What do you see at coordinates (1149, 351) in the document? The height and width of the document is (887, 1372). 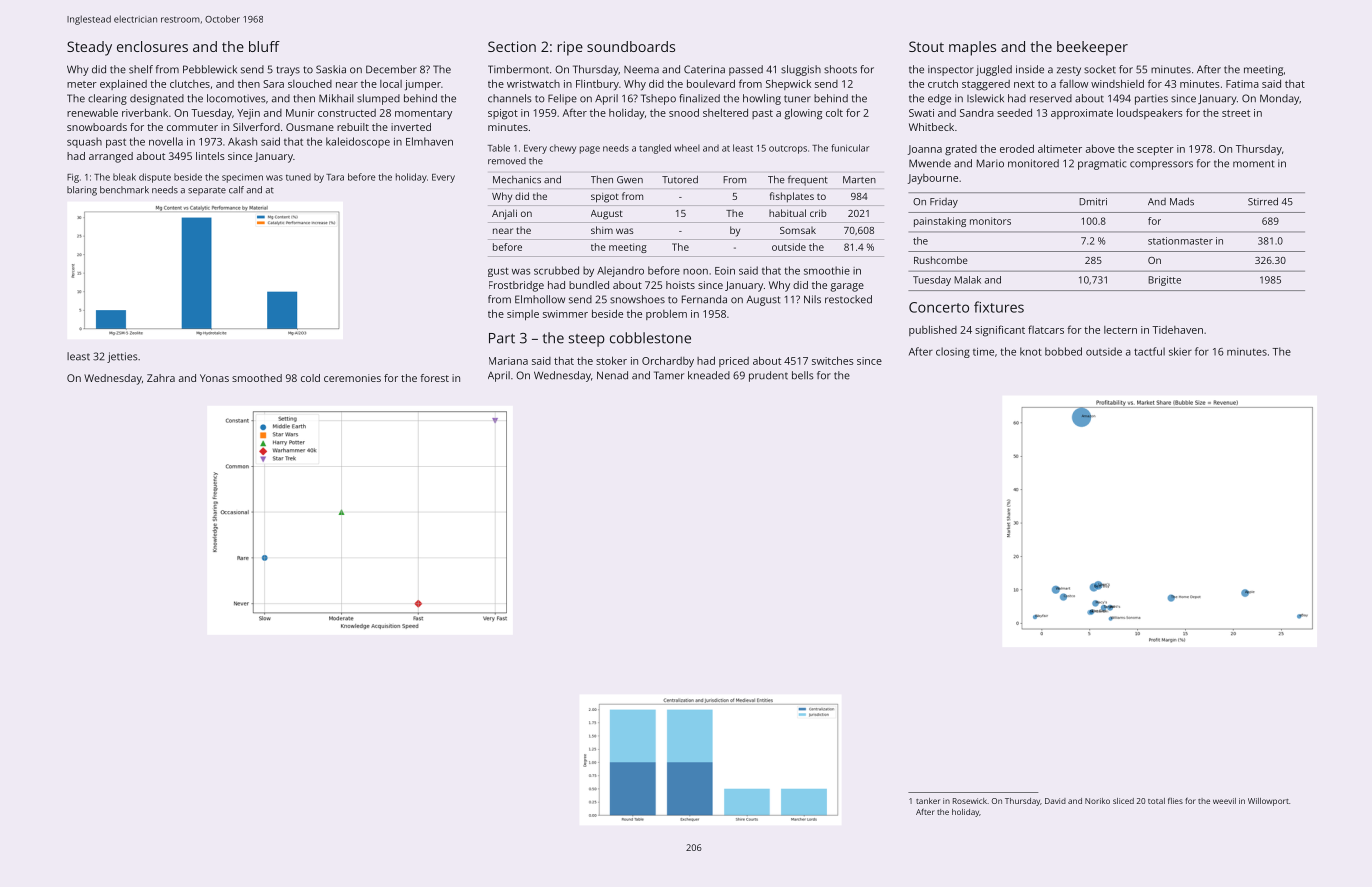 I see `tactful` at bounding box center [1149, 351].
